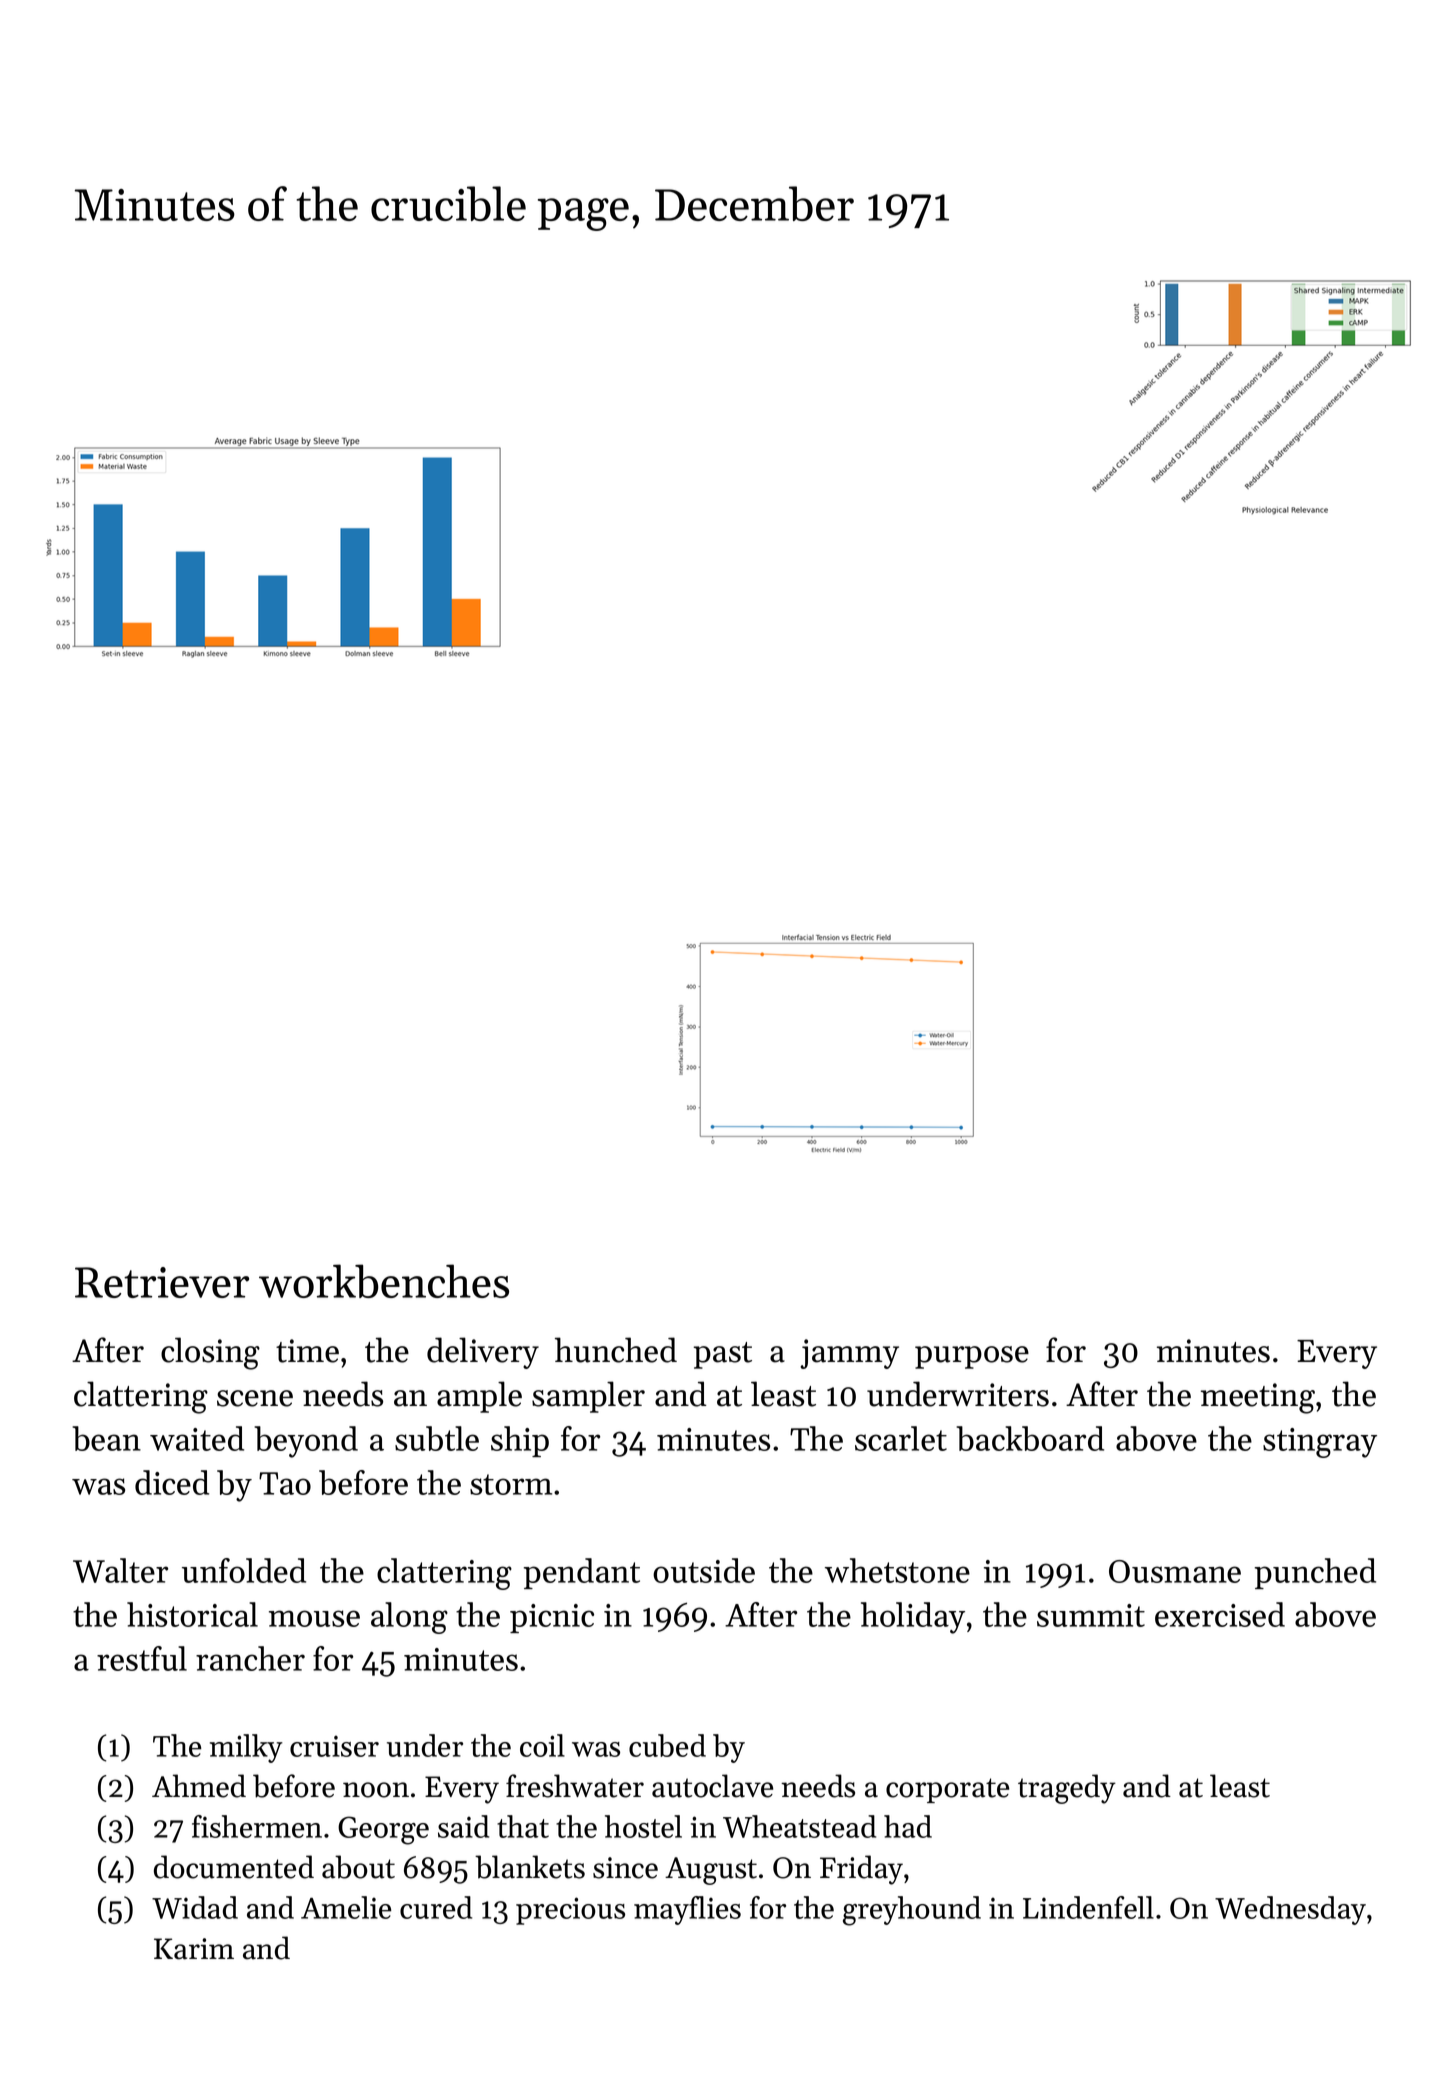  What do you see at coordinates (552, 1618) in the image?
I see `picnic` at bounding box center [552, 1618].
